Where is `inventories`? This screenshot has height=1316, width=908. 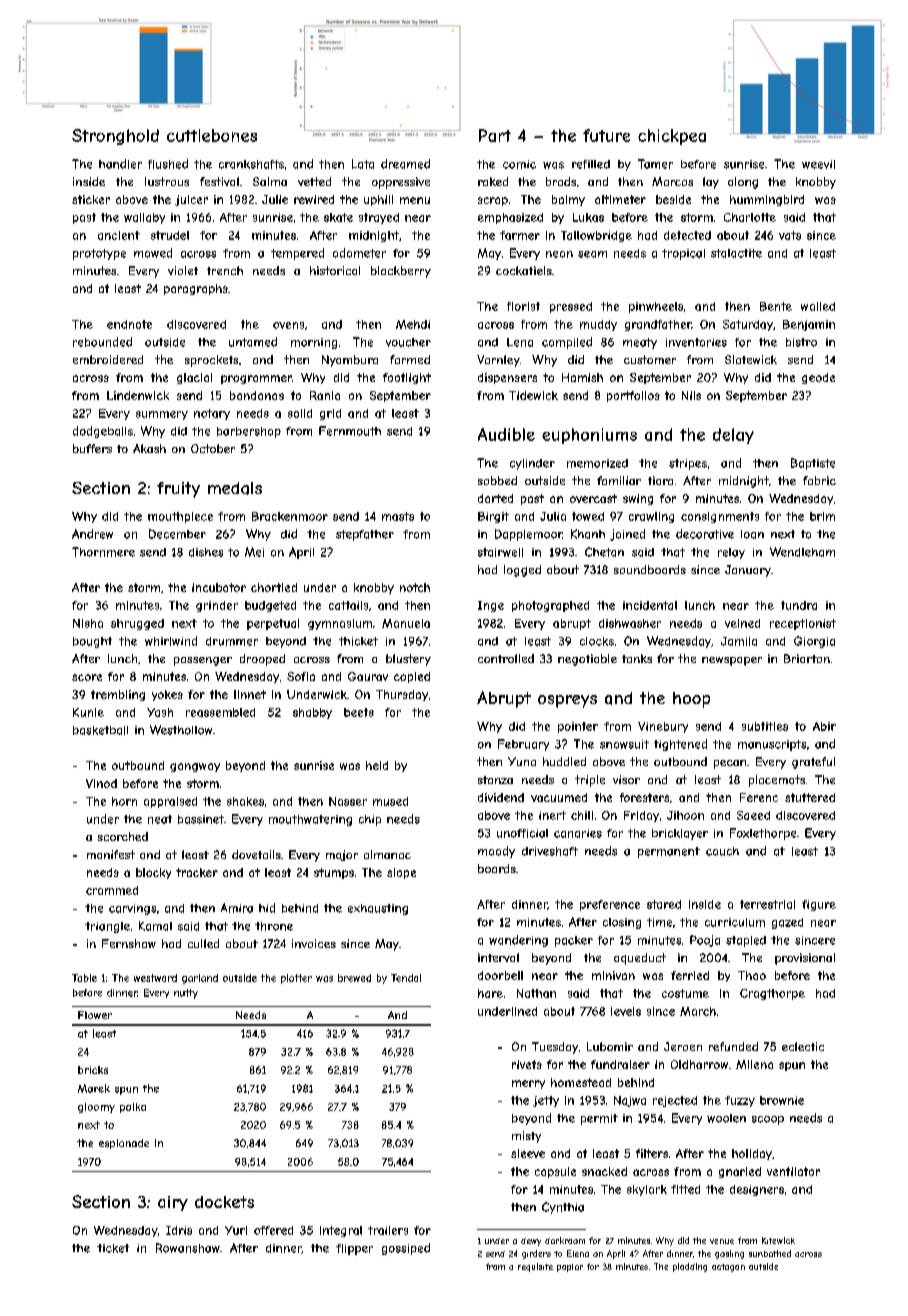
inventories is located at coordinates (696, 342).
